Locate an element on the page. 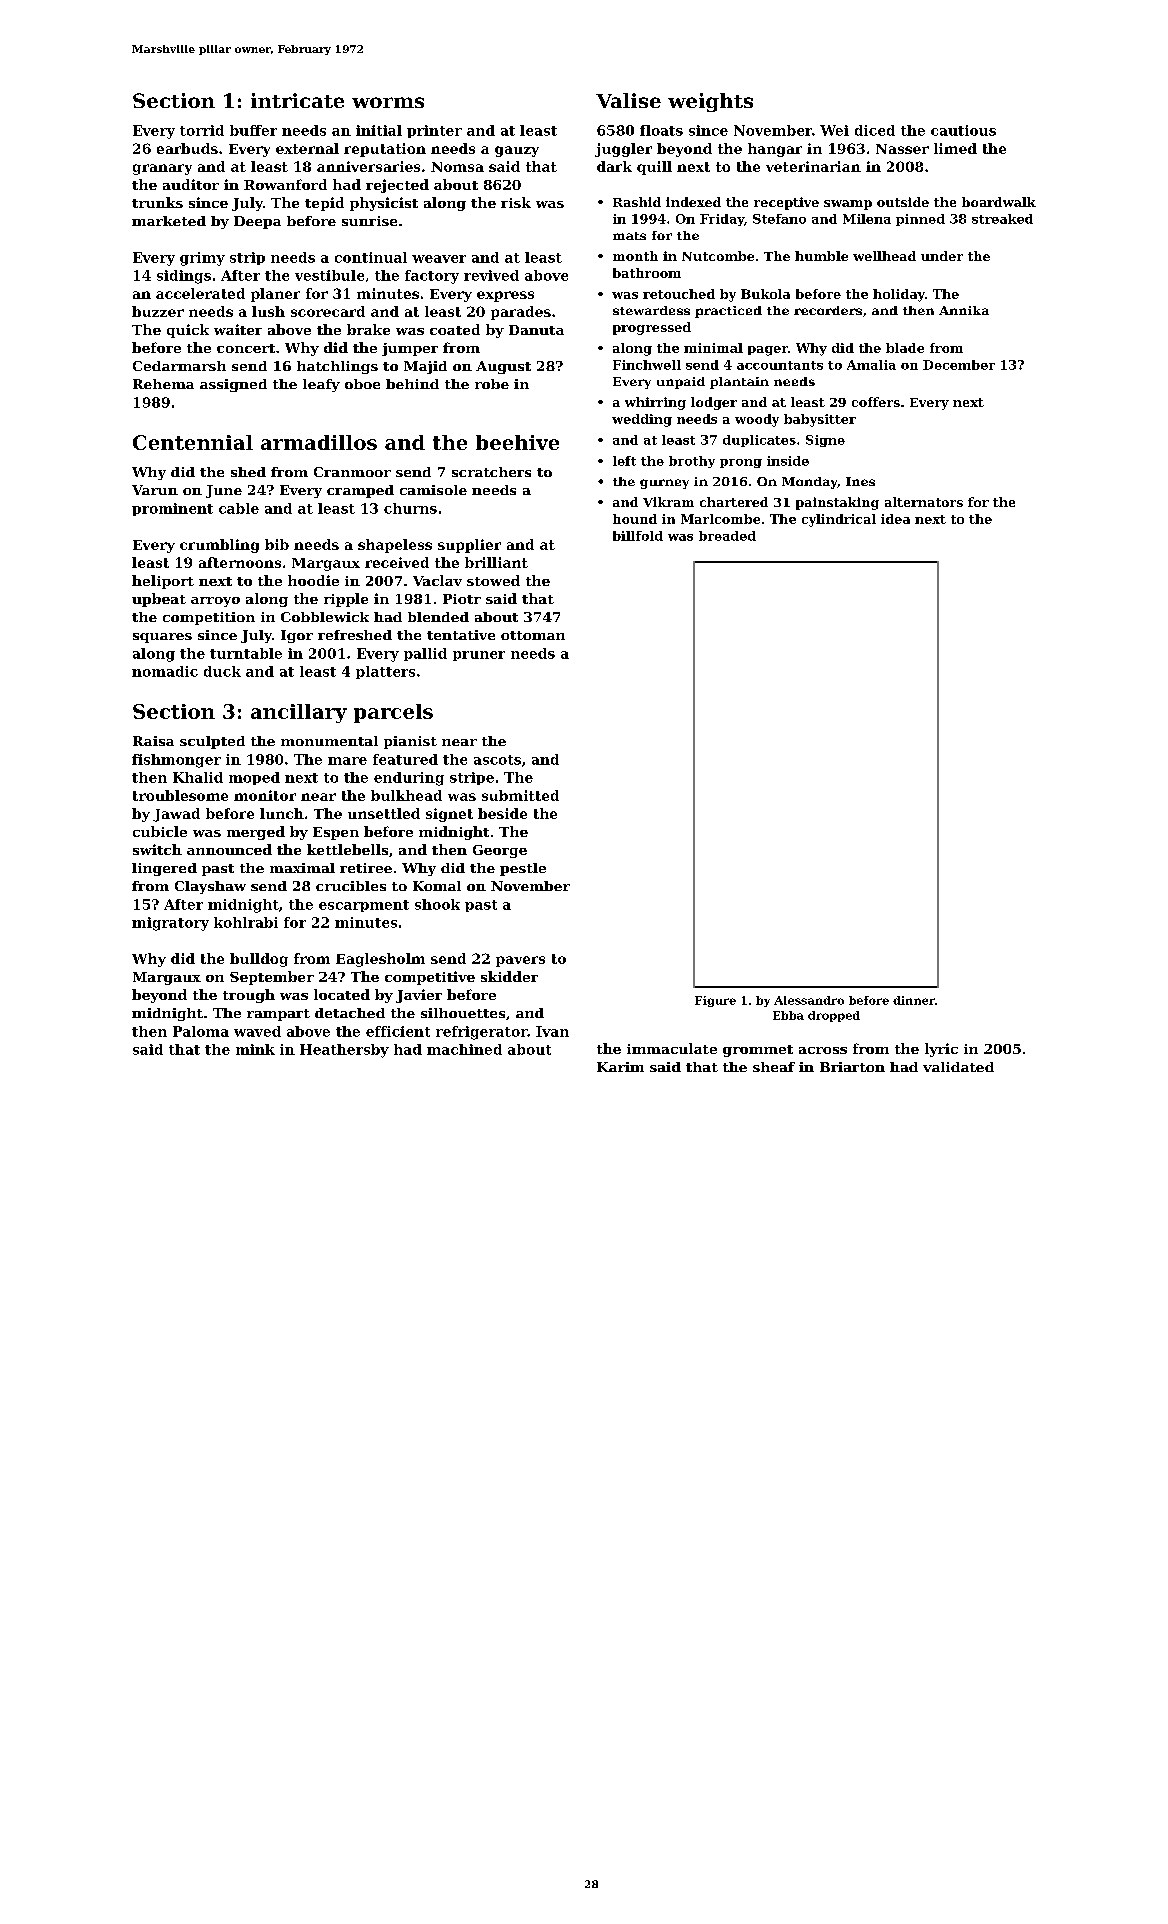 The height and width of the page is (1924, 1168). dropped is located at coordinates (834, 1016).
